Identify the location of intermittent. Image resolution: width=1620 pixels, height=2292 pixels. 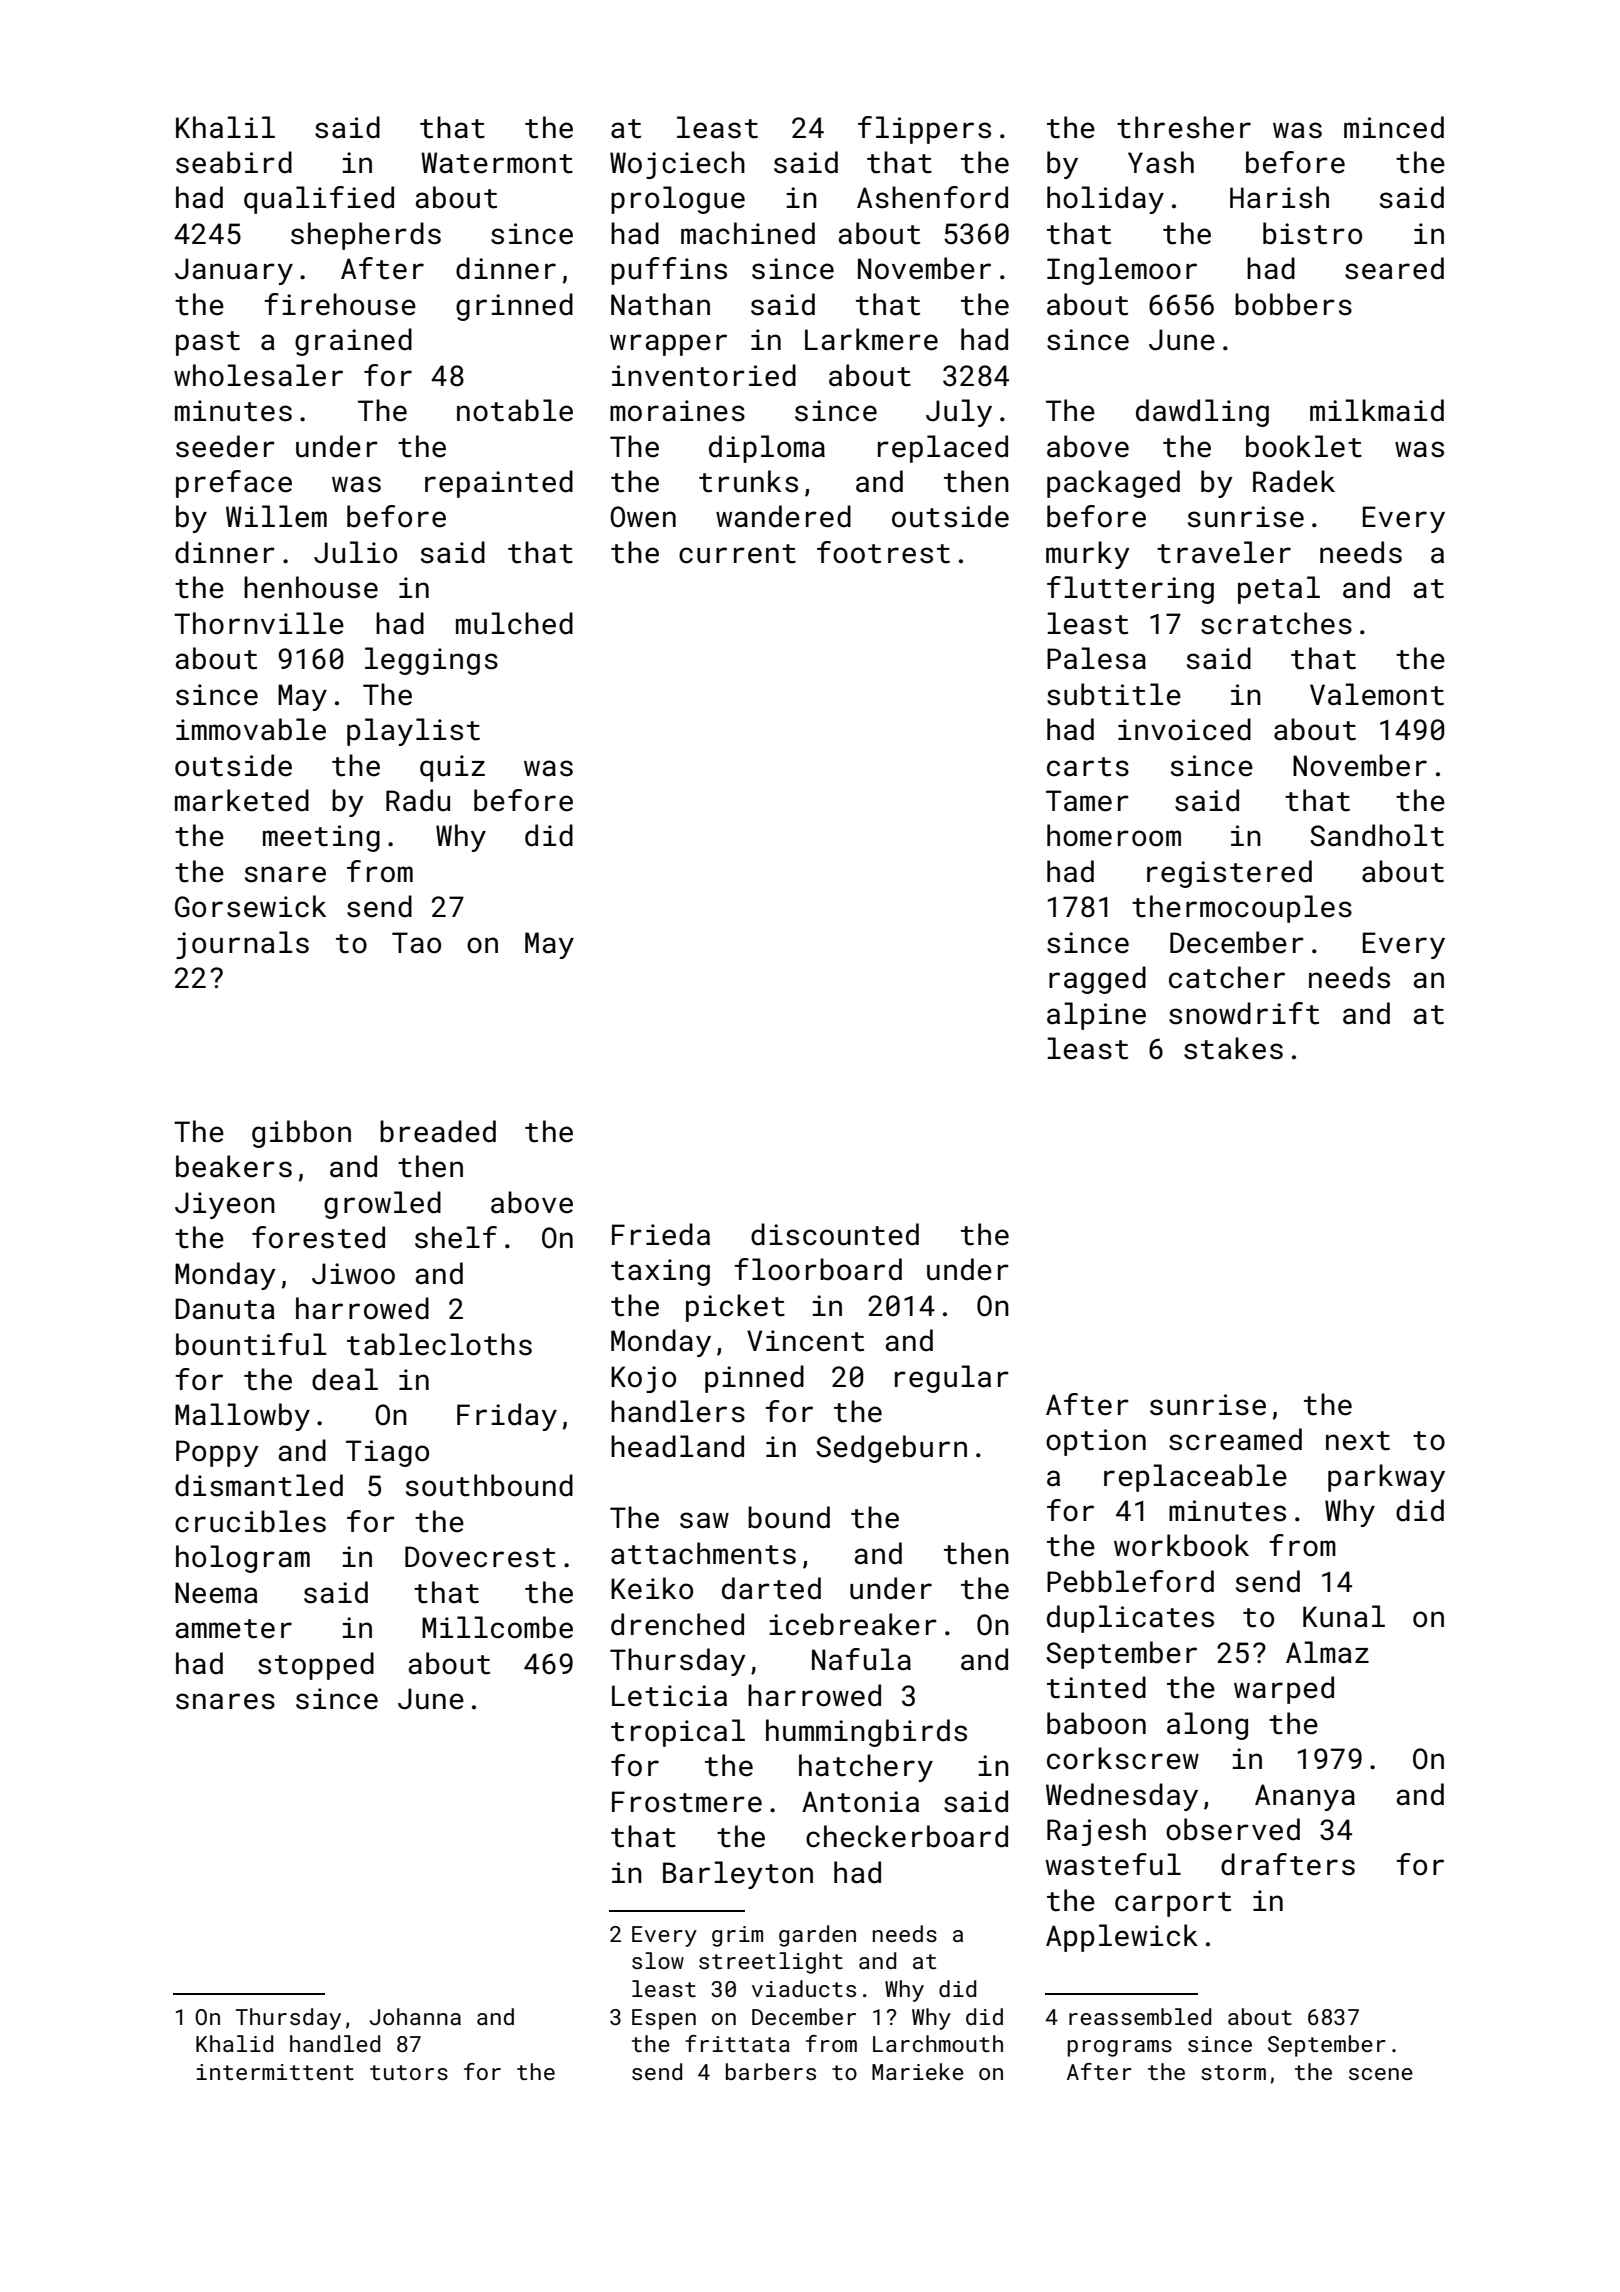
(275, 2072).
